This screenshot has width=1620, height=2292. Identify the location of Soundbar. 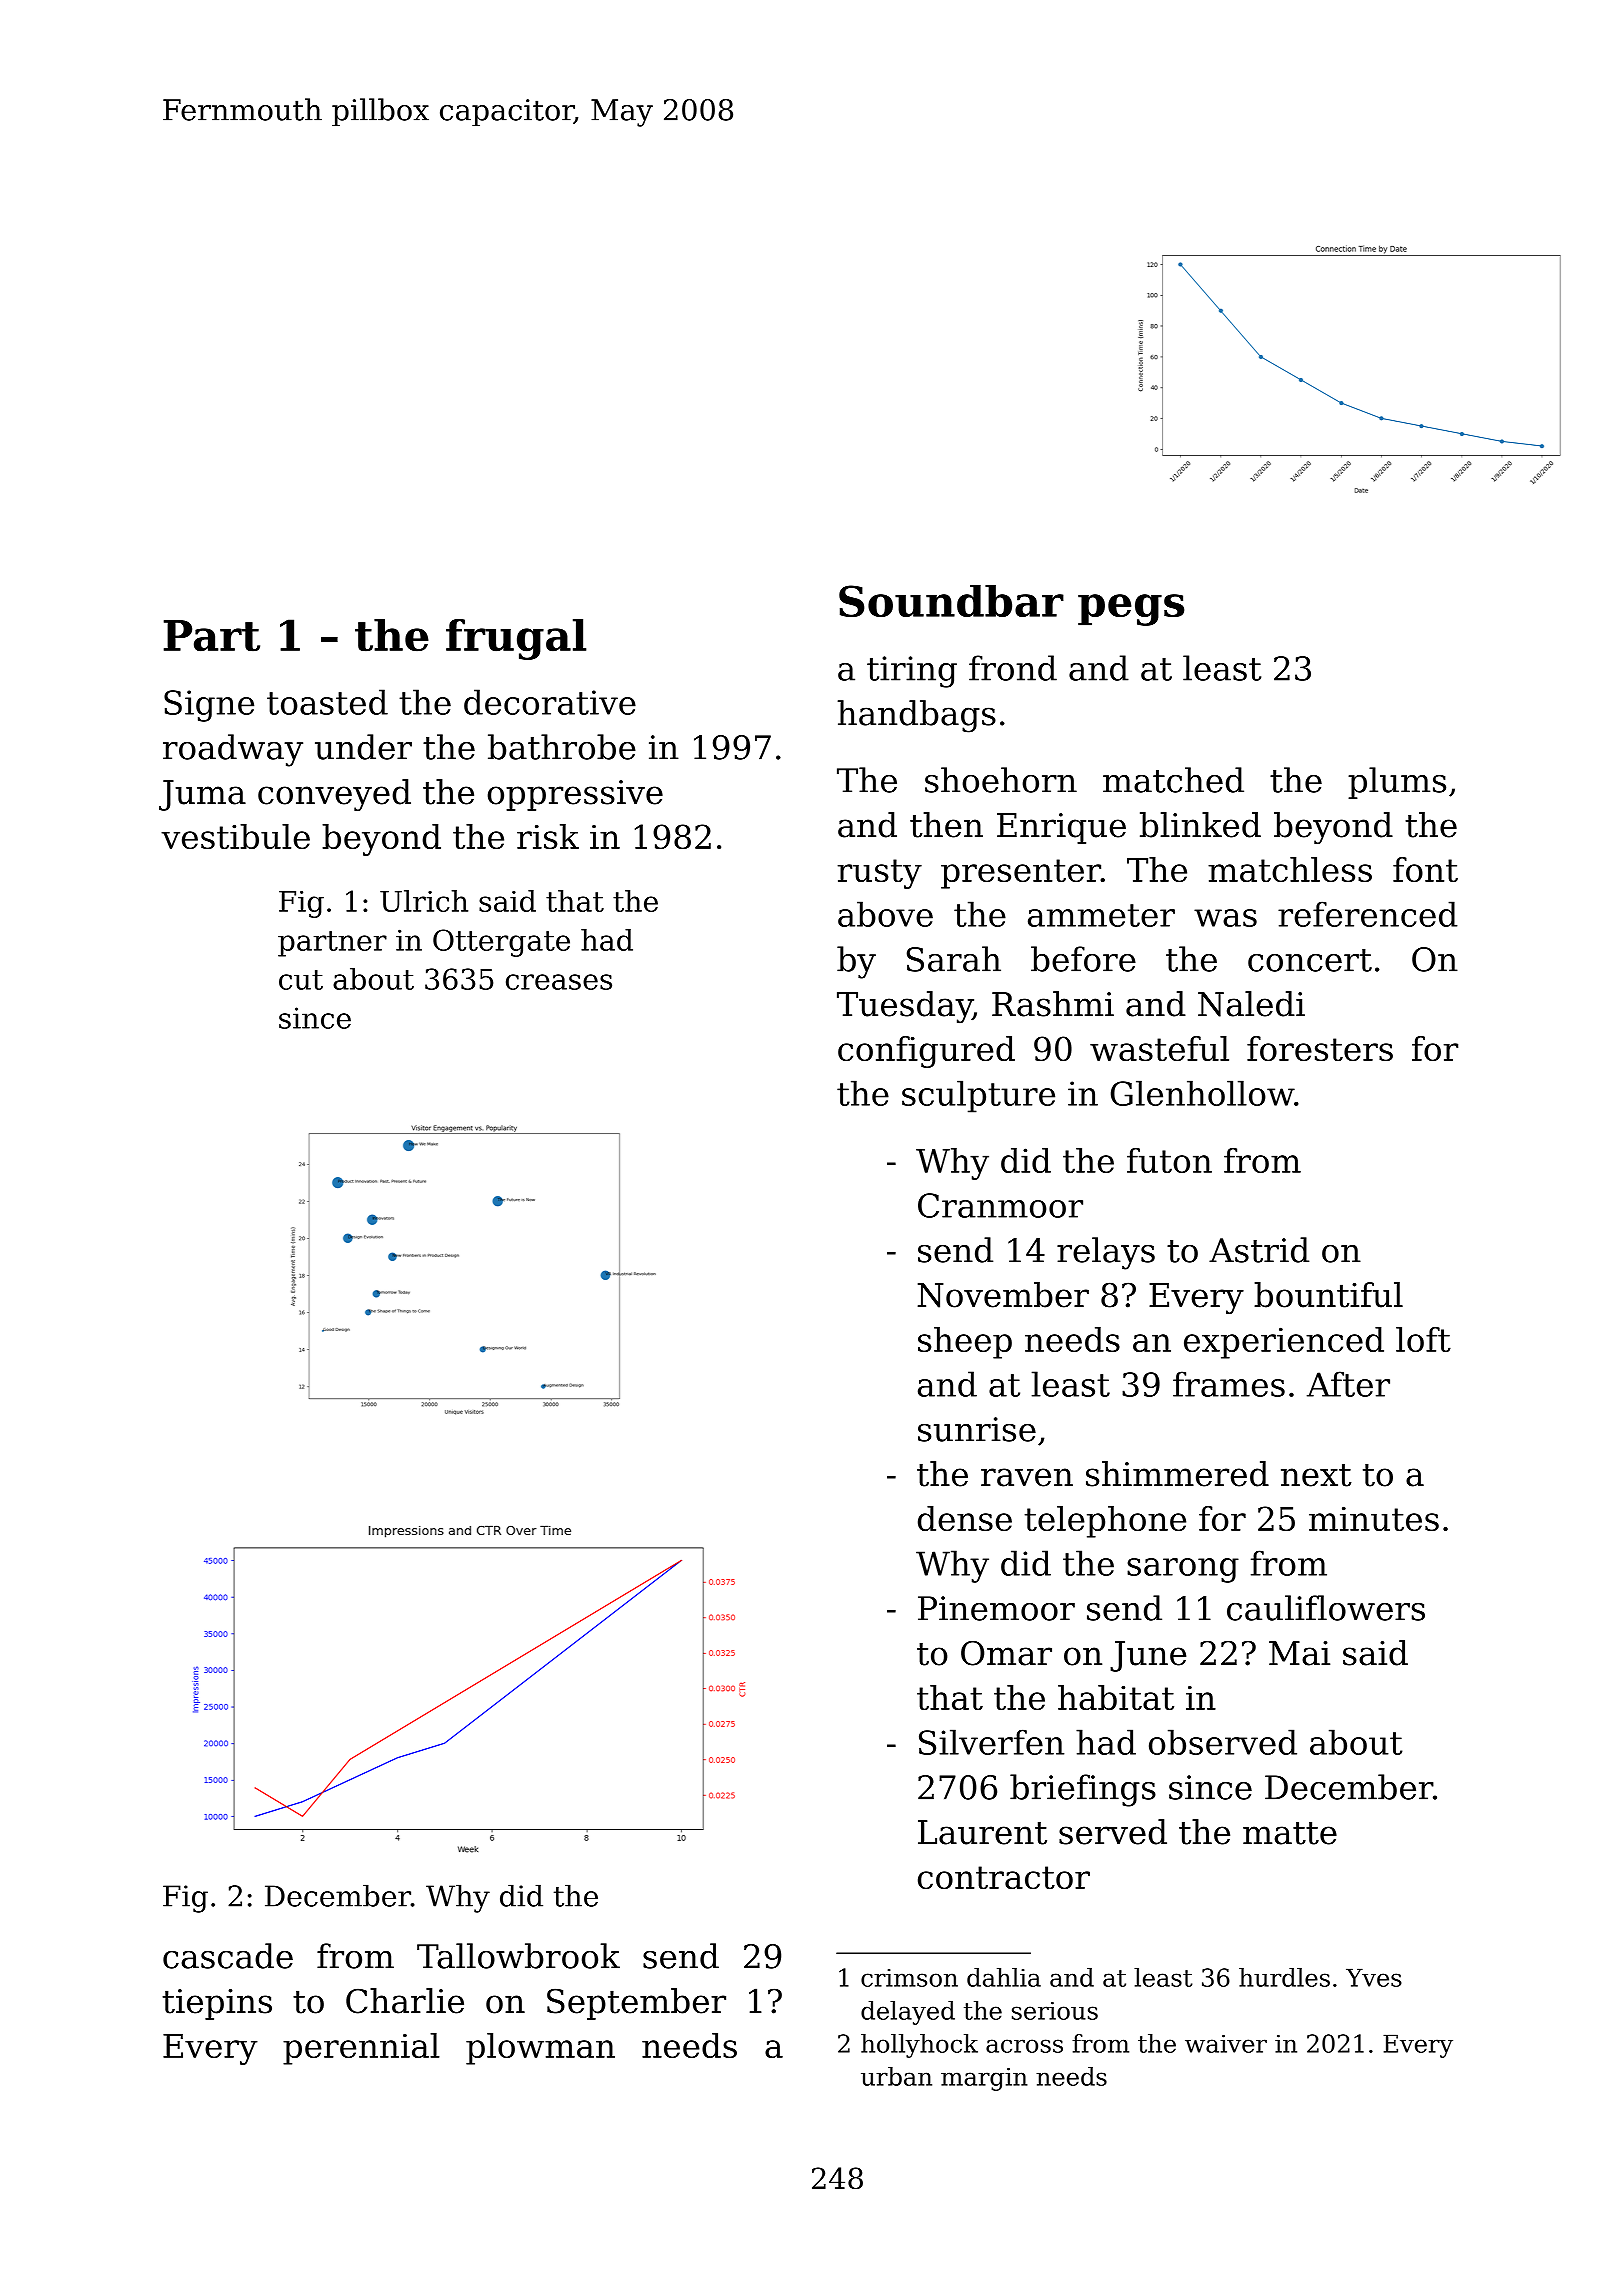
(951, 601).
